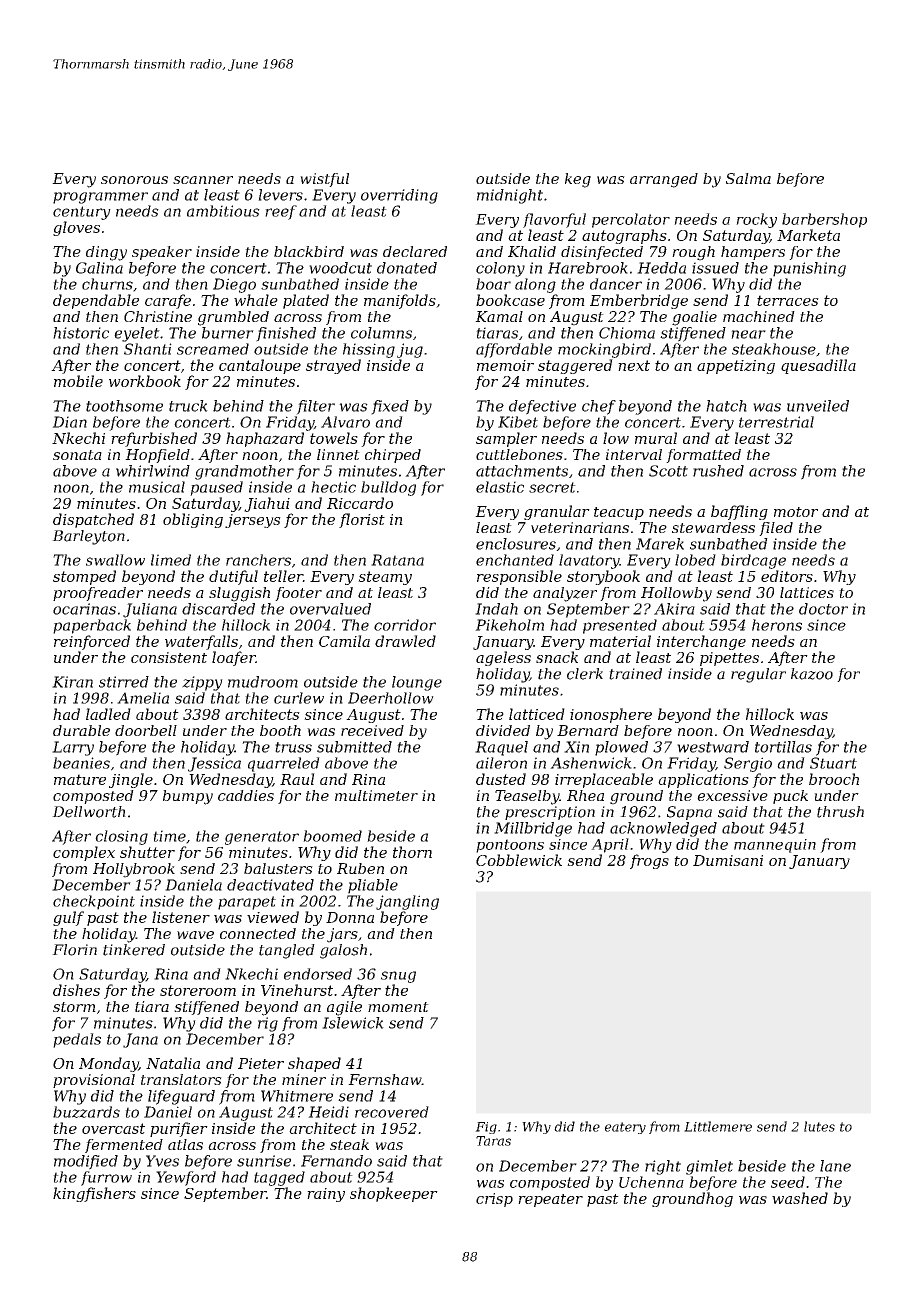 The image size is (924, 1308). Describe the element at coordinates (162, 253) in the image. I see `speaker` at that location.
